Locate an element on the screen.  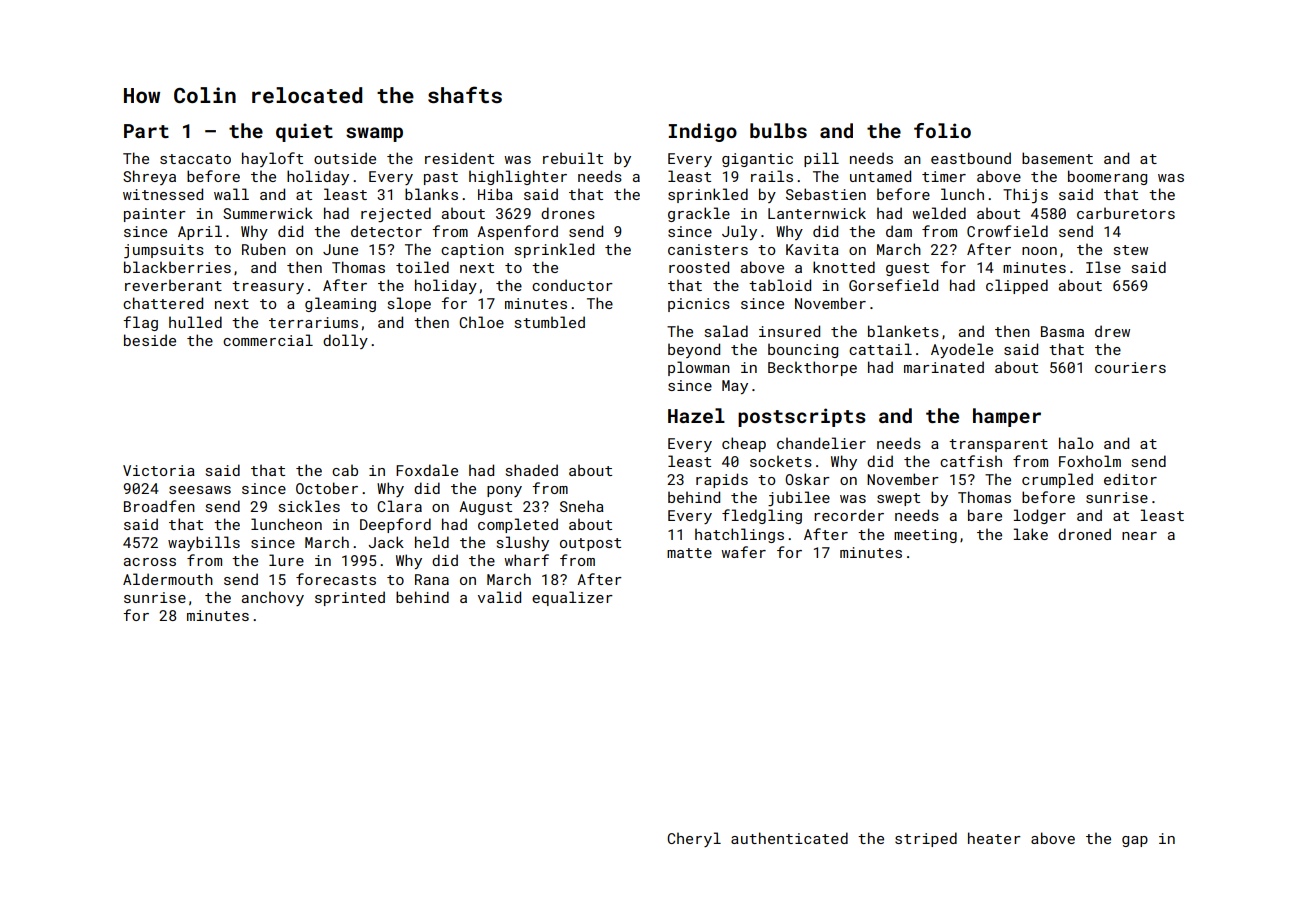
gap is located at coordinates (1135, 841).
